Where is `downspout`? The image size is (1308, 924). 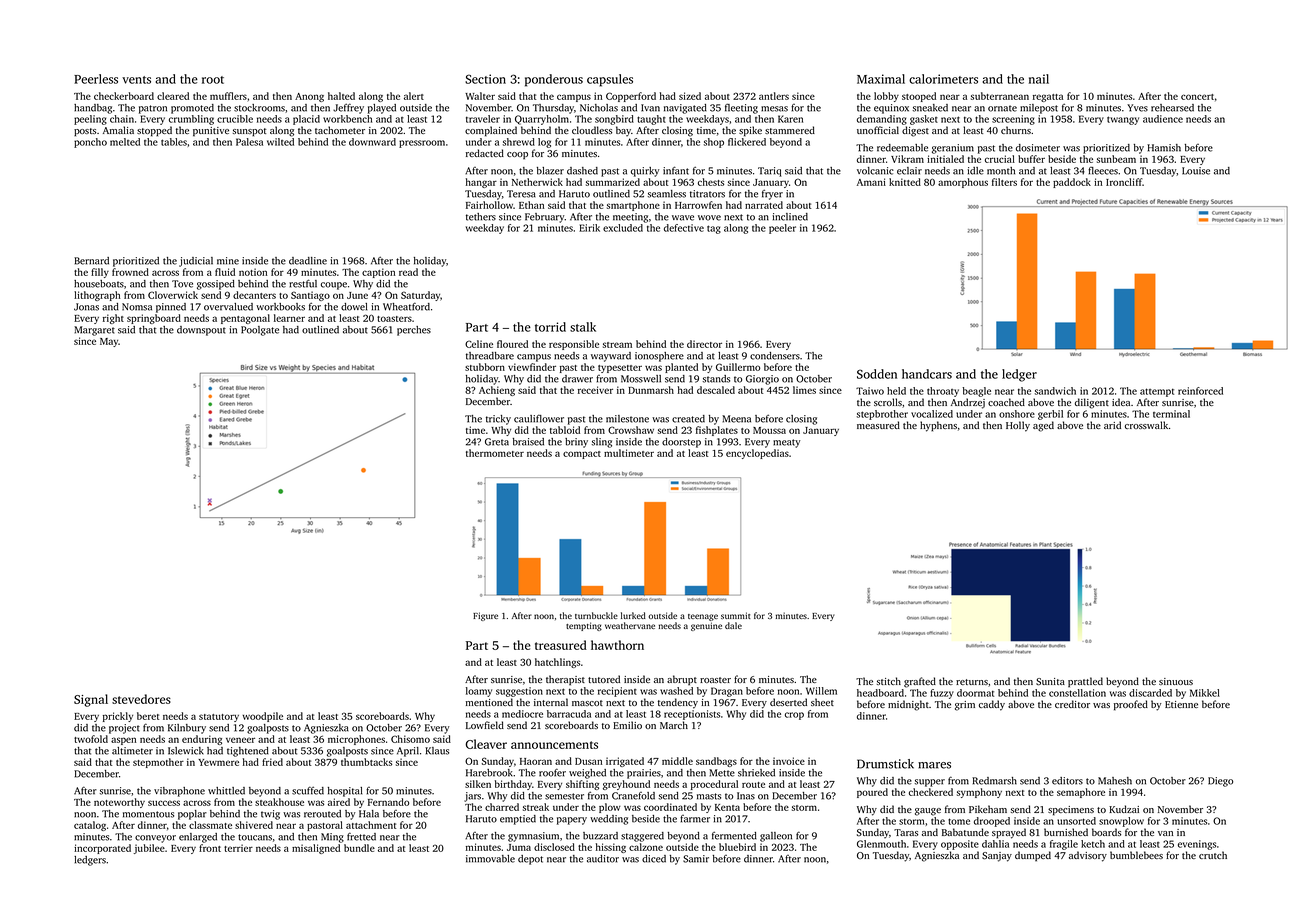
downspout is located at coordinates (201, 331).
